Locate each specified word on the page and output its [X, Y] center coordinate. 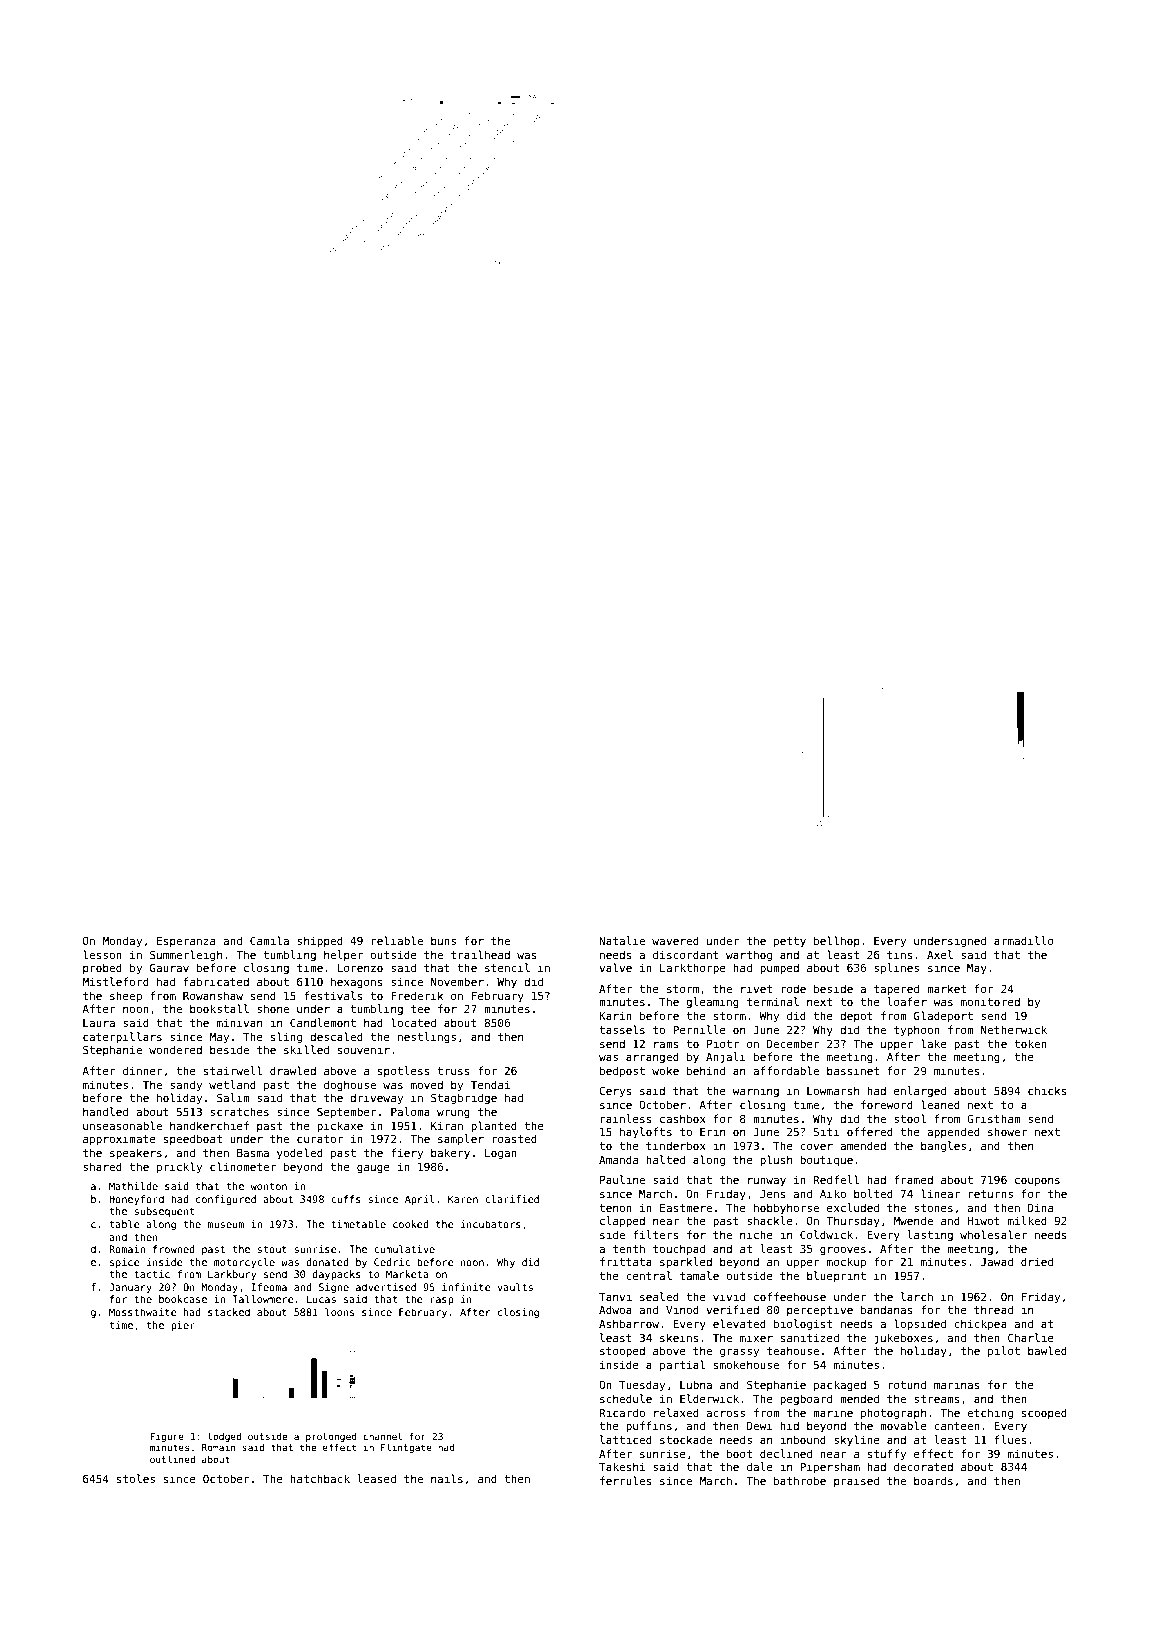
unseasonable [122, 1125]
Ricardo [622, 1412]
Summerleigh [186, 956]
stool [910, 1118]
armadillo [1024, 940]
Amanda [618, 1159]
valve [615, 967]
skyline [857, 1441]
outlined [172, 1459]
